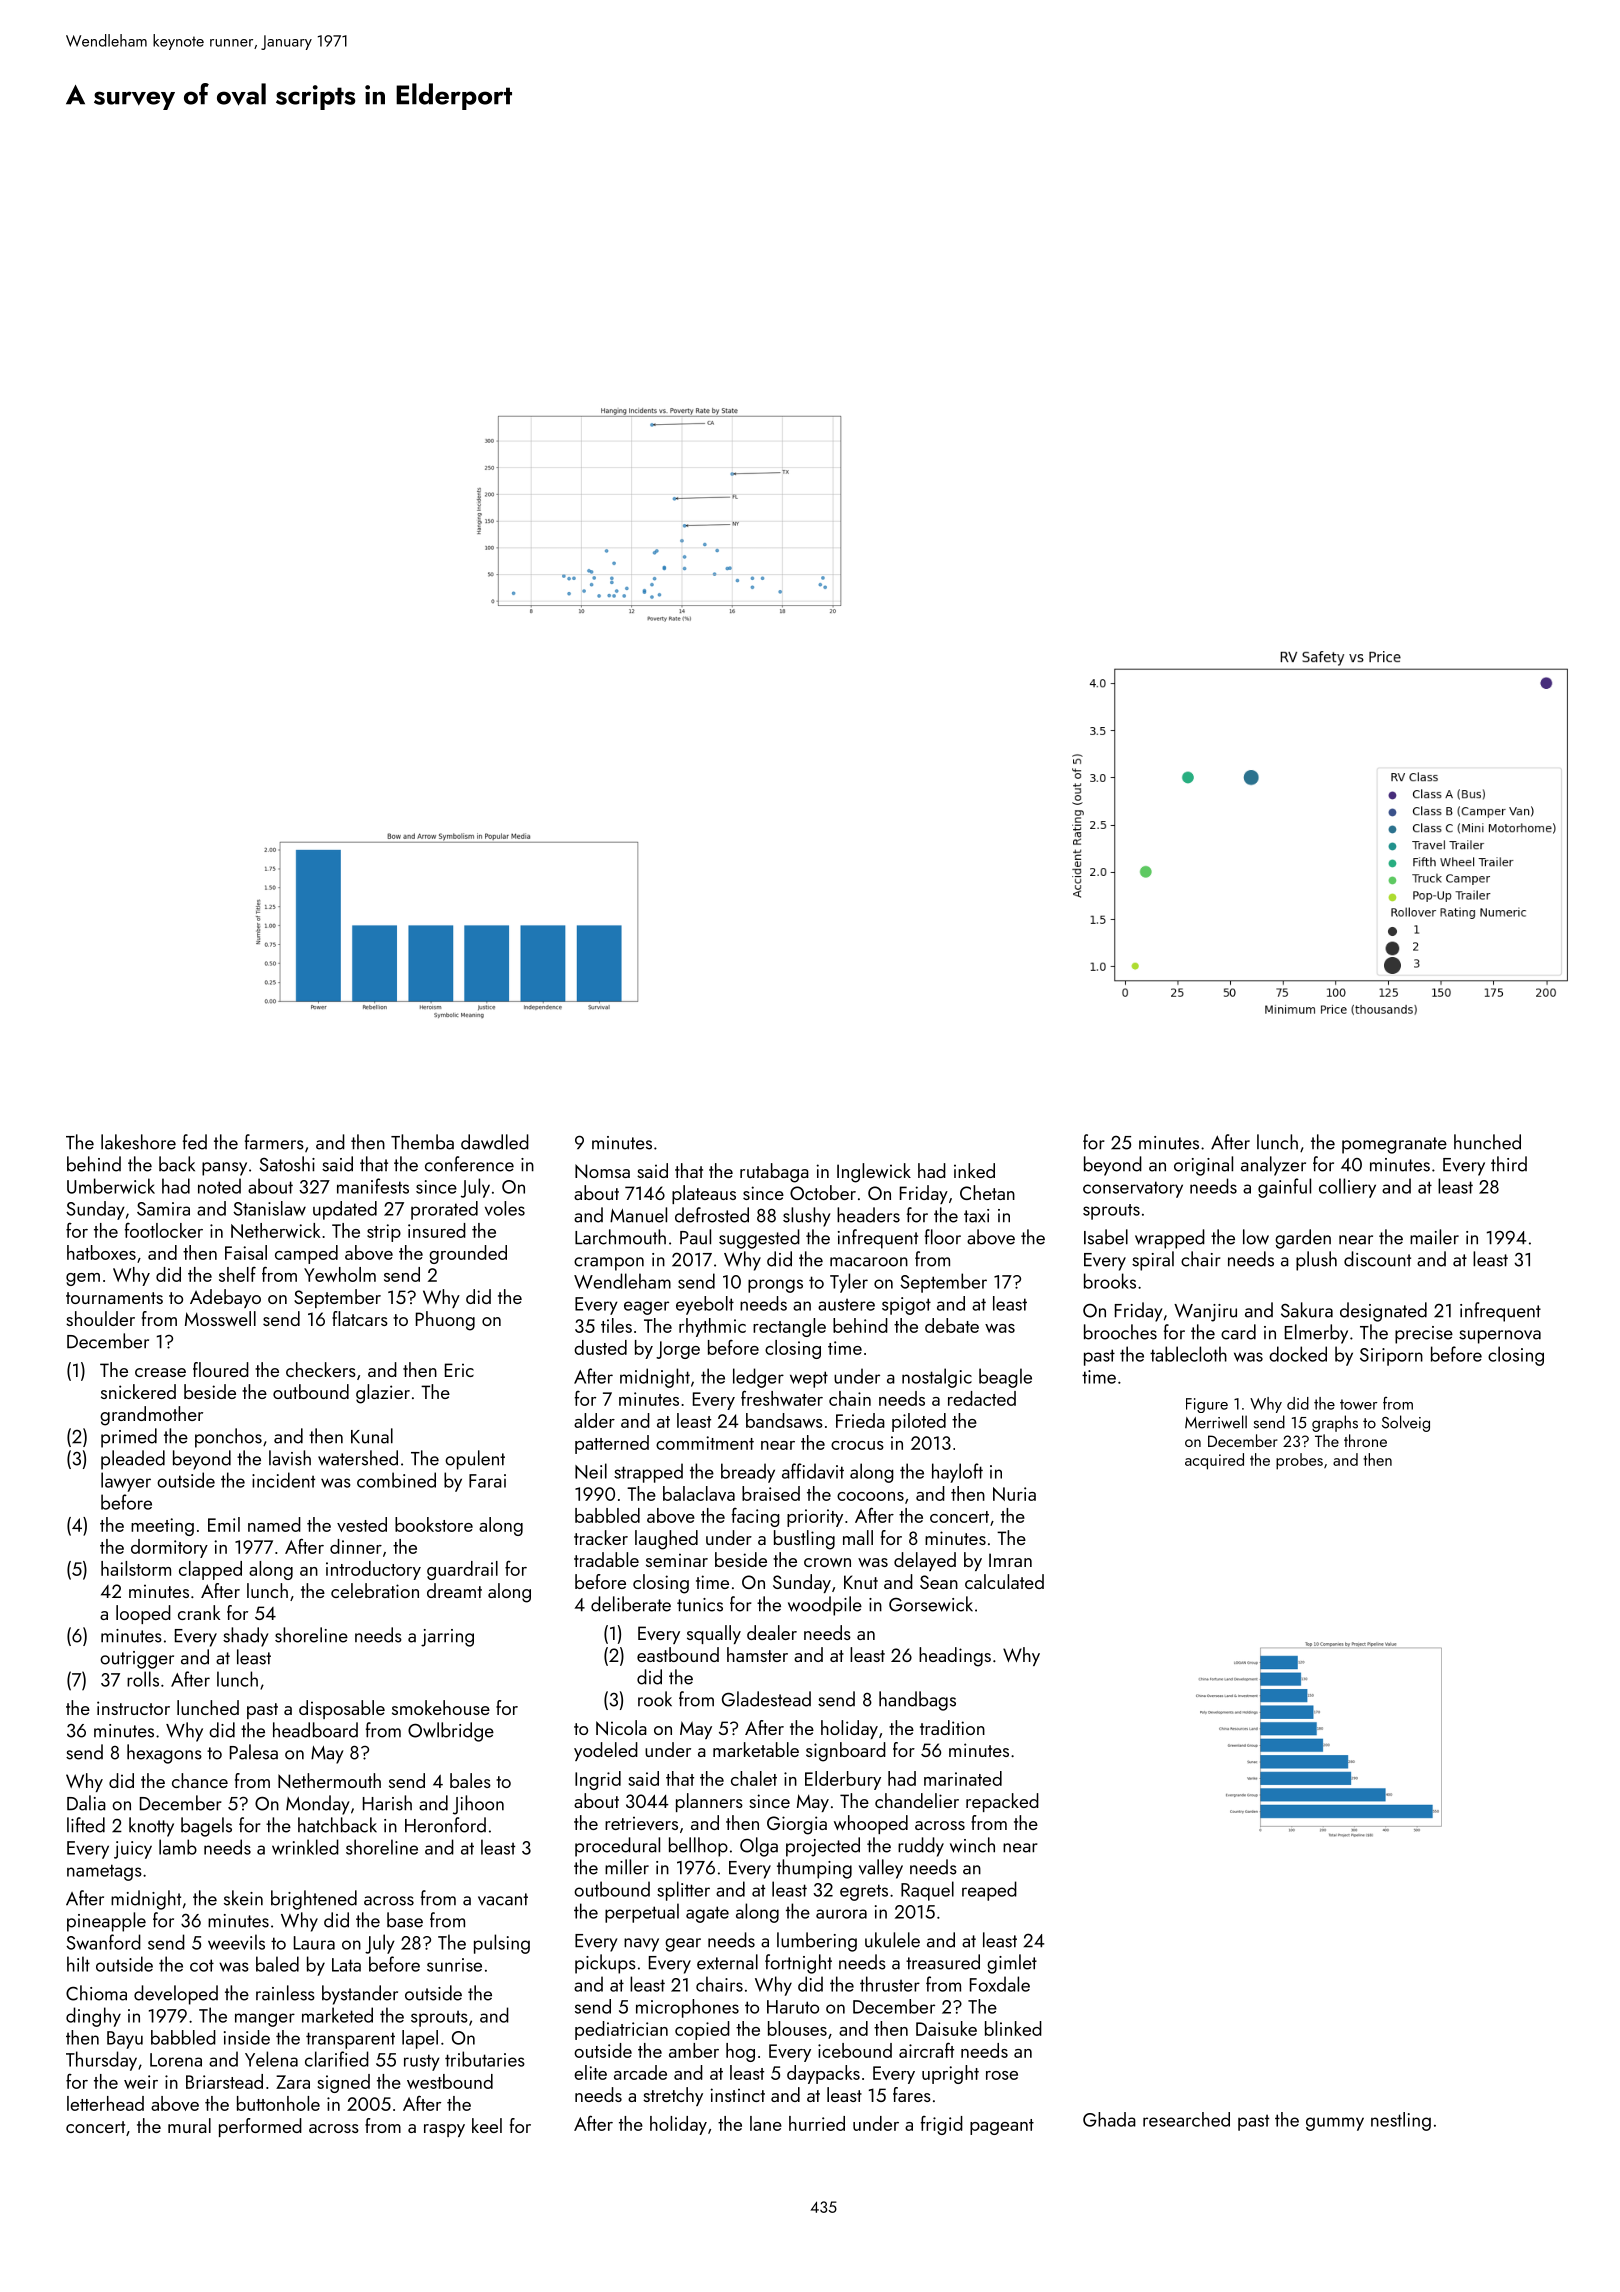  I want to click on Paul, so click(695, 1237).
